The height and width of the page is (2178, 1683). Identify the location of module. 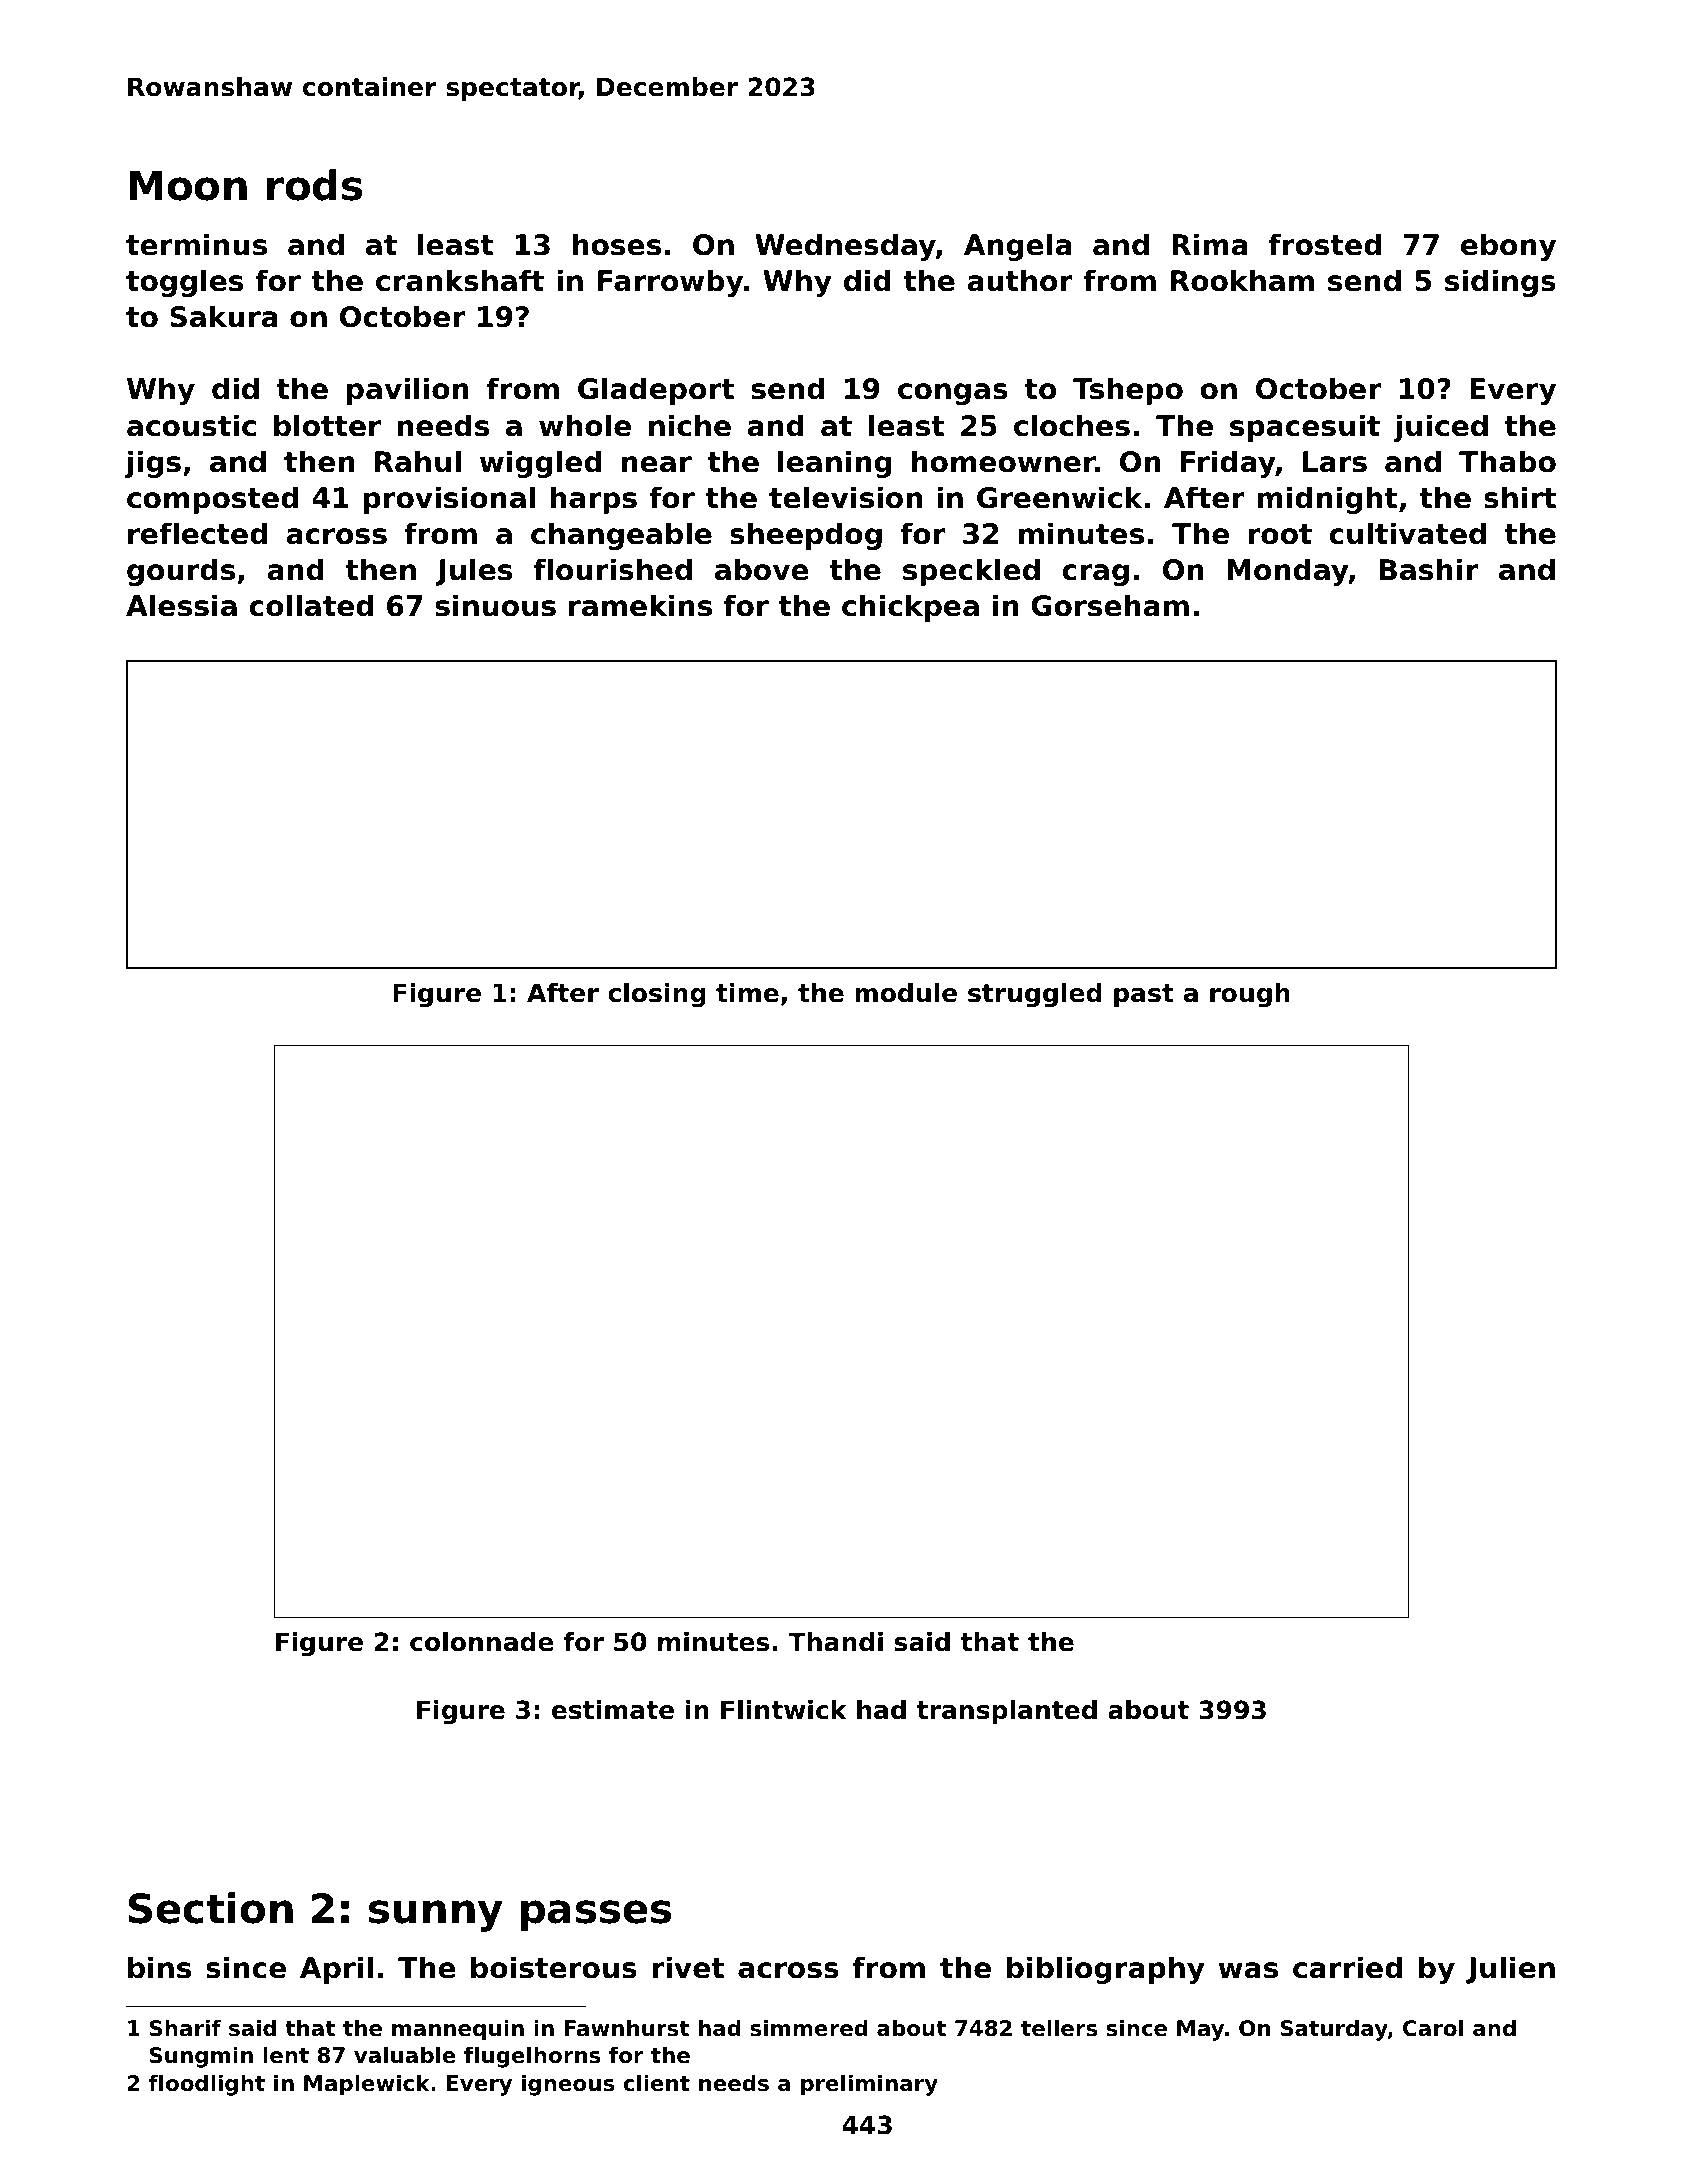
(906, 993).
